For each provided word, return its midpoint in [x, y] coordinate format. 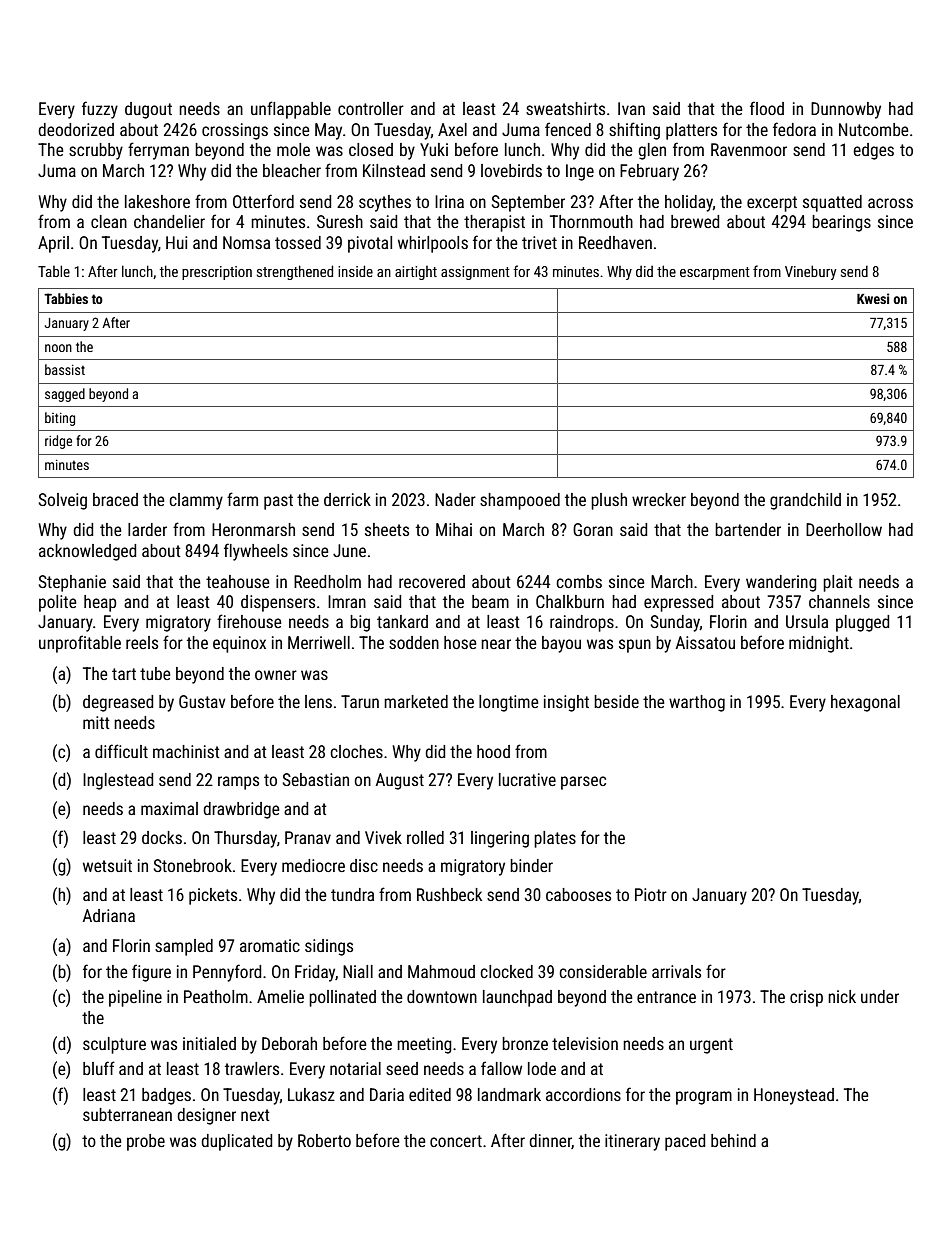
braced [115, 499]
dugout [148, 110]
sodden [414, 642]
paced [685, 1142]
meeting [424, 1045]
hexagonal [865, 703]
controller [371, 108]
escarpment [715, 273]
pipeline [135, 998]
